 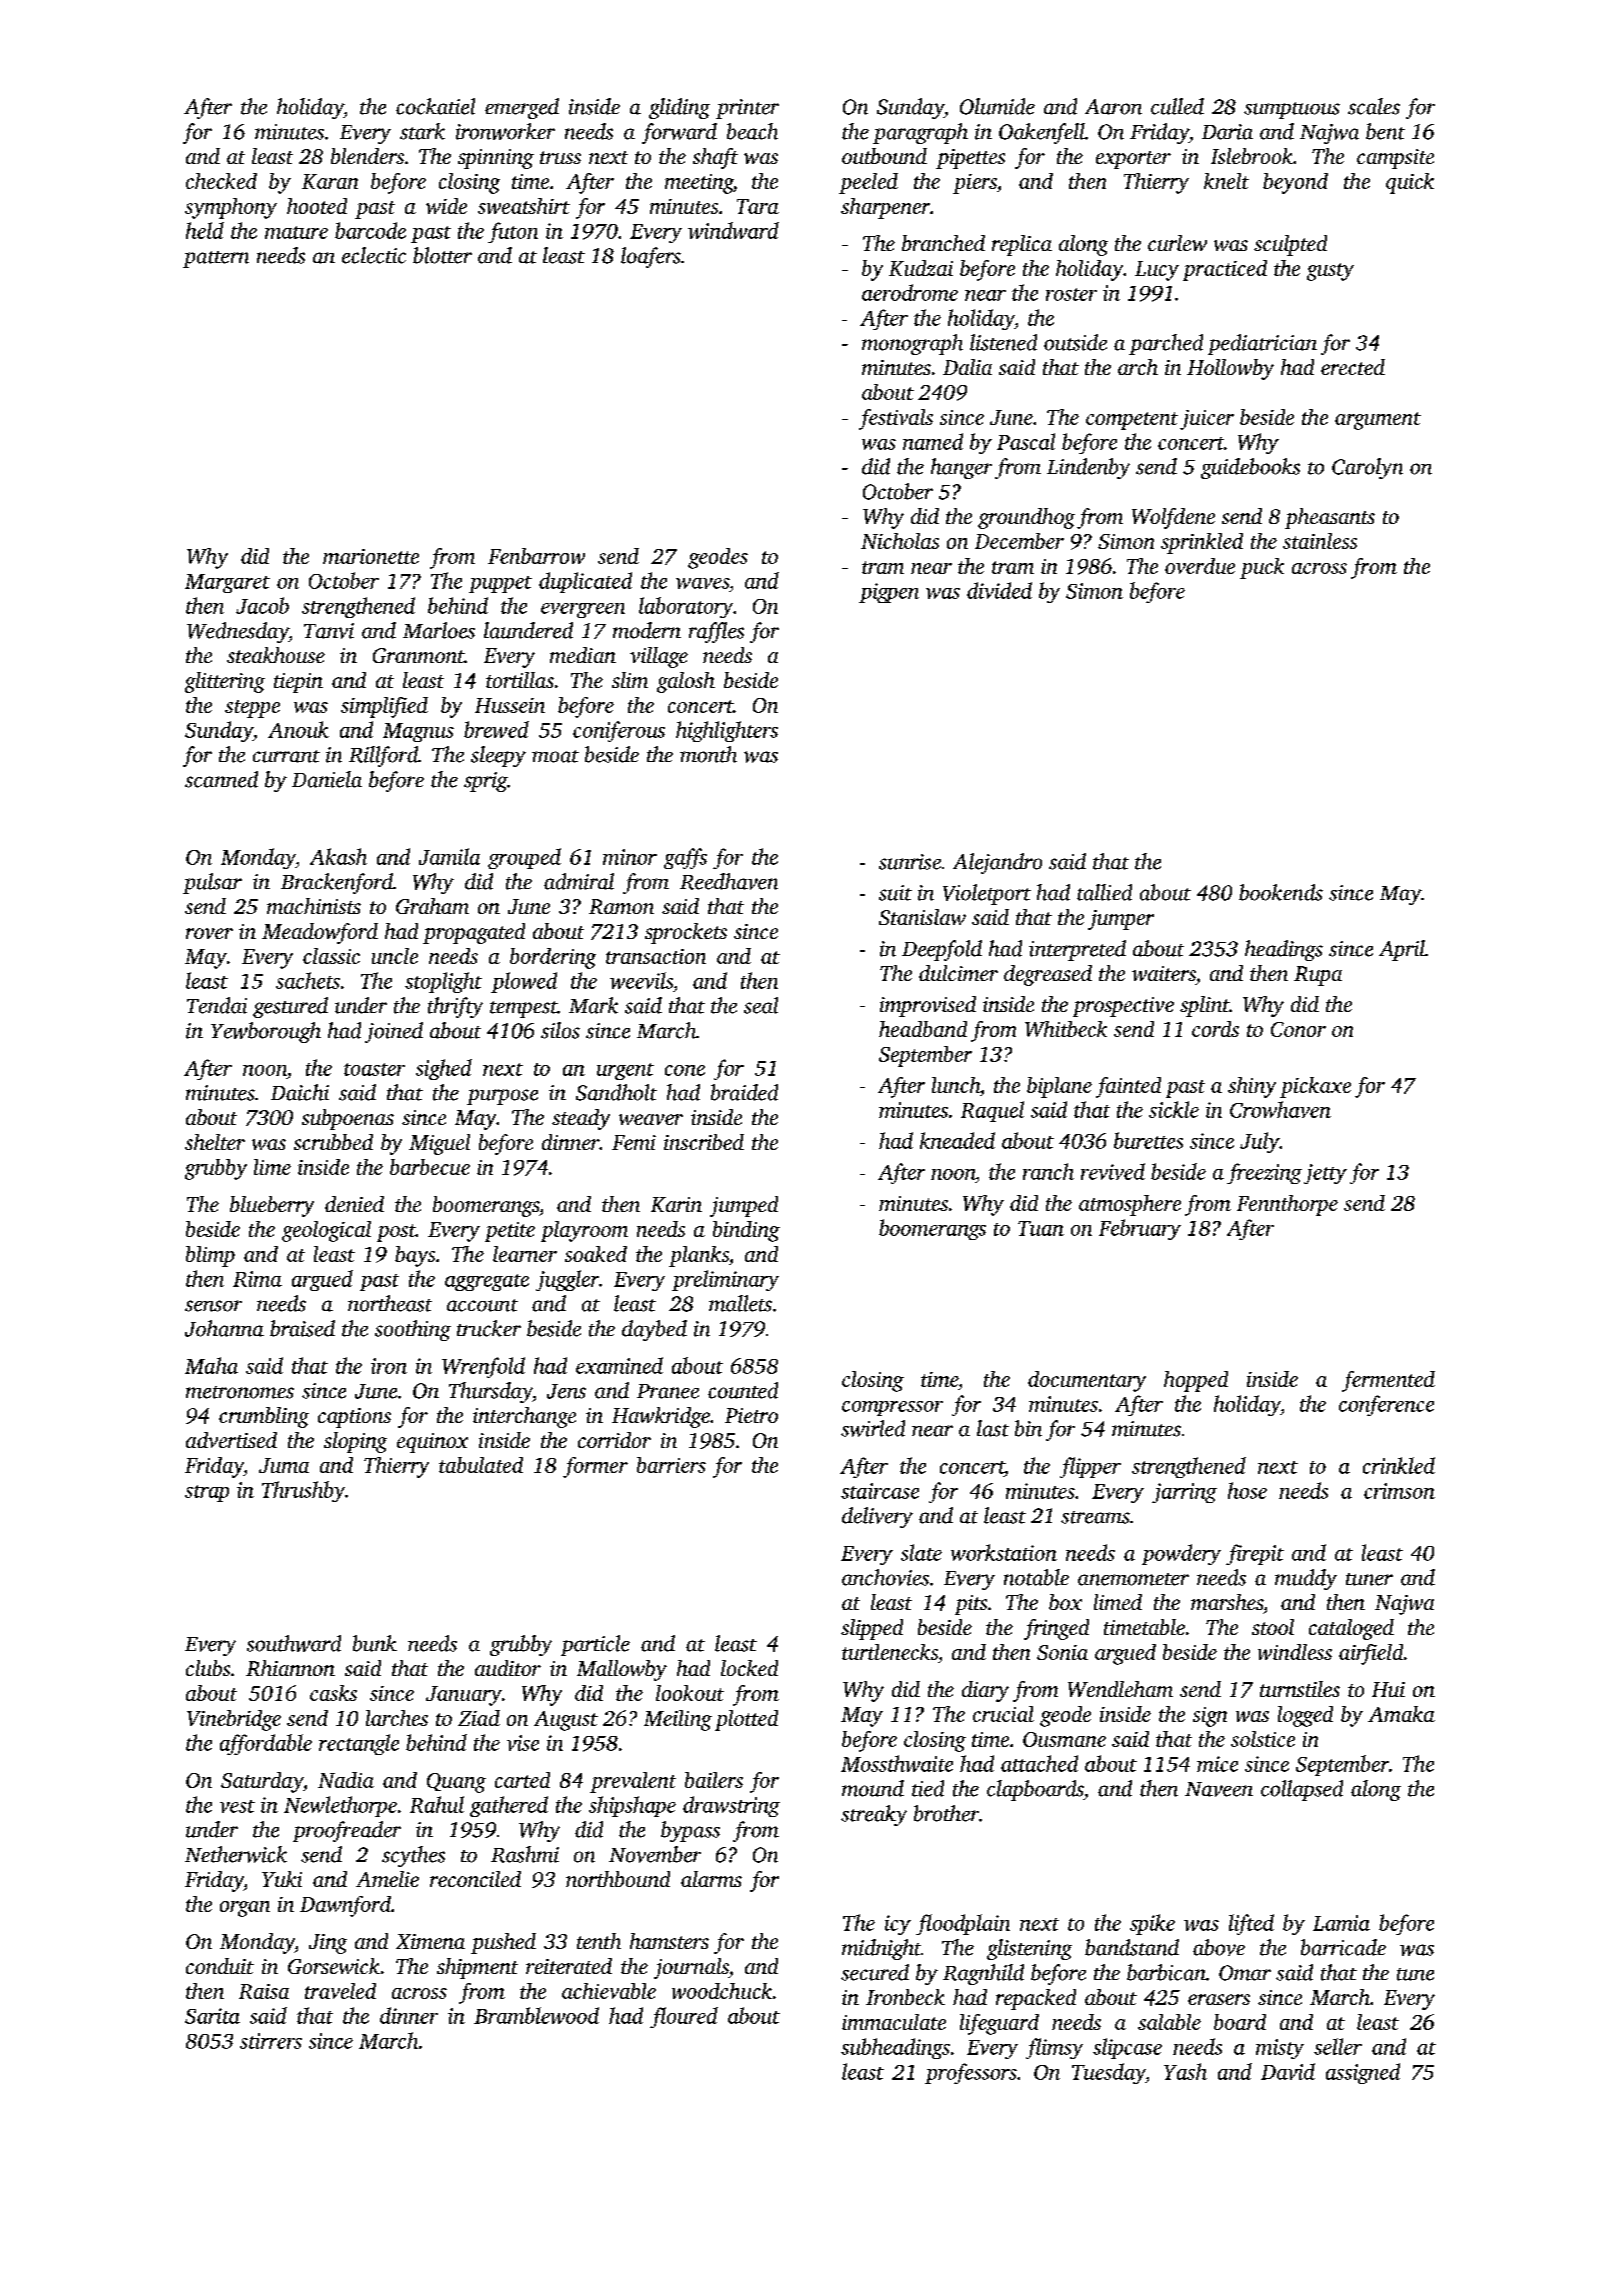 What do you see at coordinates (993, 1428) in the image?
I see `last` at bounding box center [993, 1428].
